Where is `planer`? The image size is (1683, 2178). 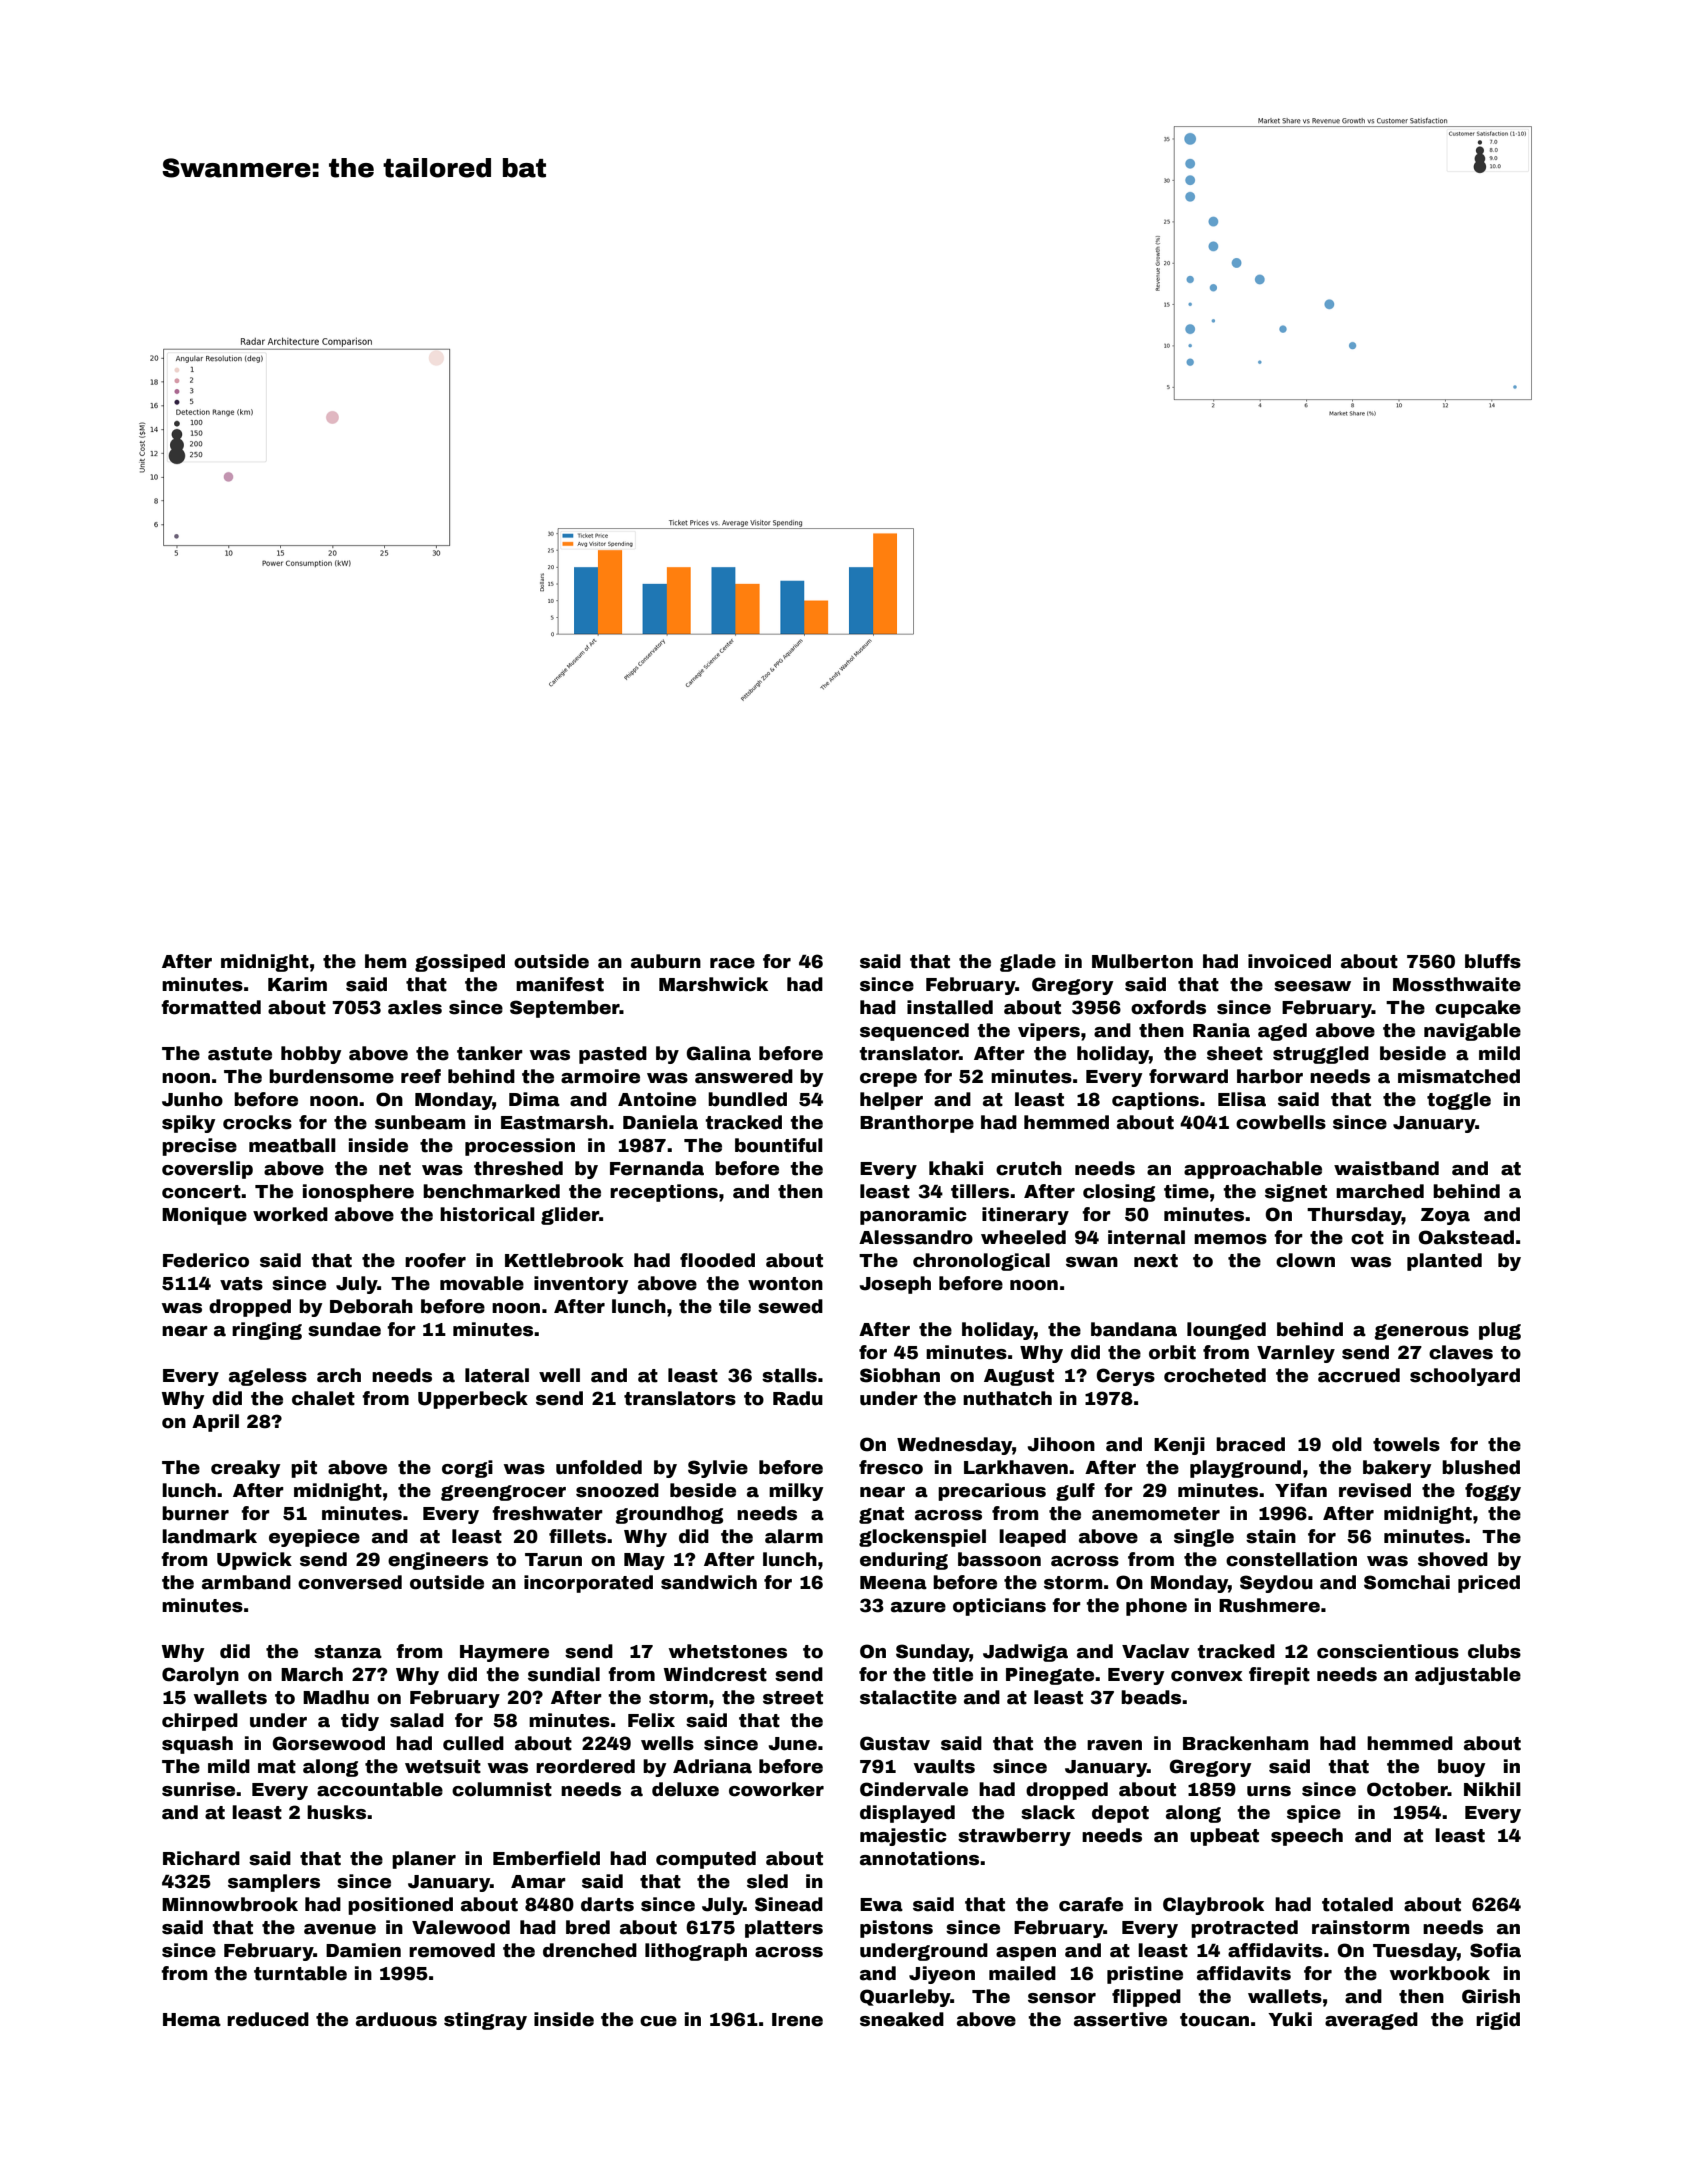
planer is located at coordinates (424, 1860).
